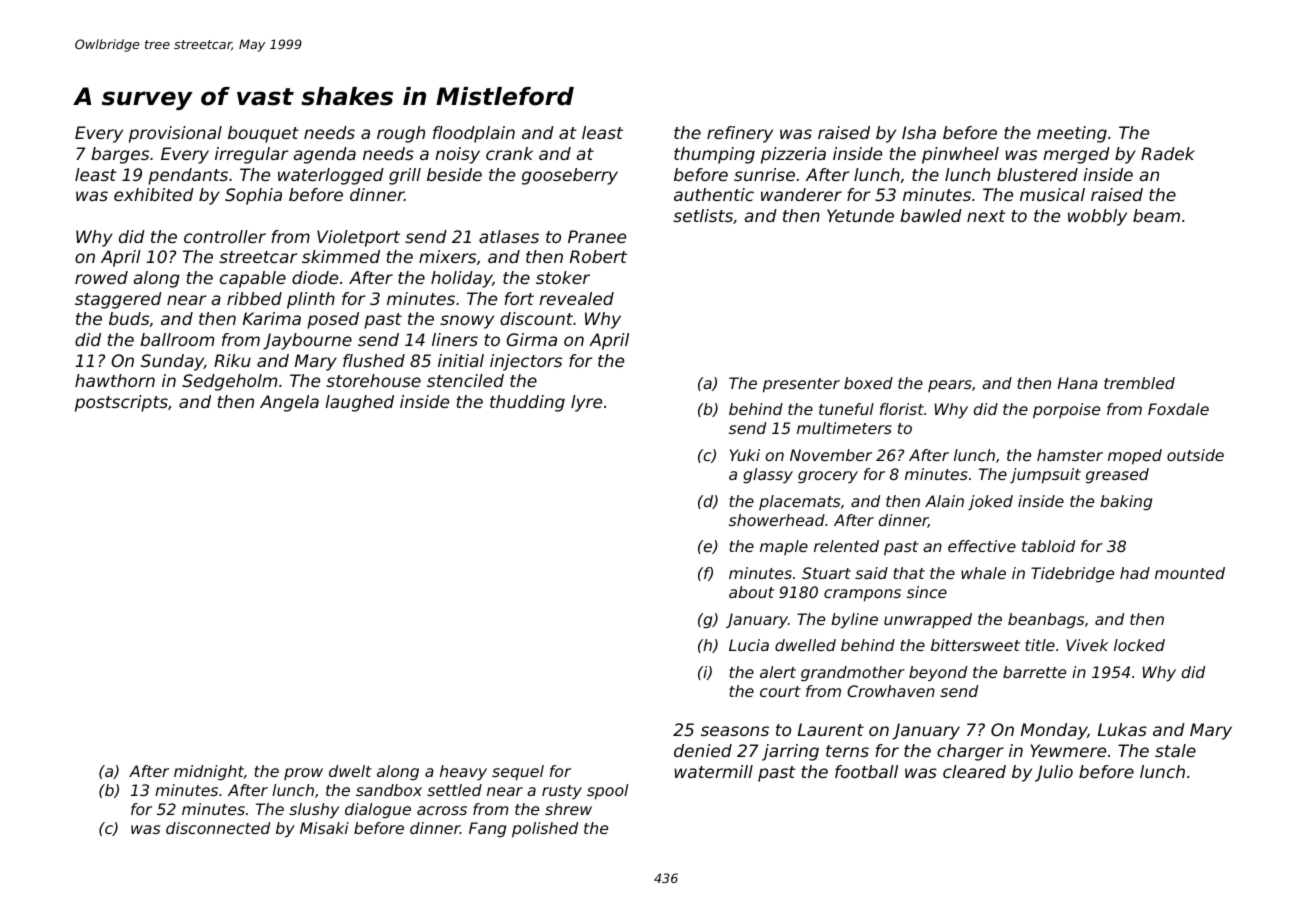 The width and height of the page is (1308, 924). What do you see at coordinates (801, 194) in the page?
I see `wanderer` at bounding box center [801, 194].
